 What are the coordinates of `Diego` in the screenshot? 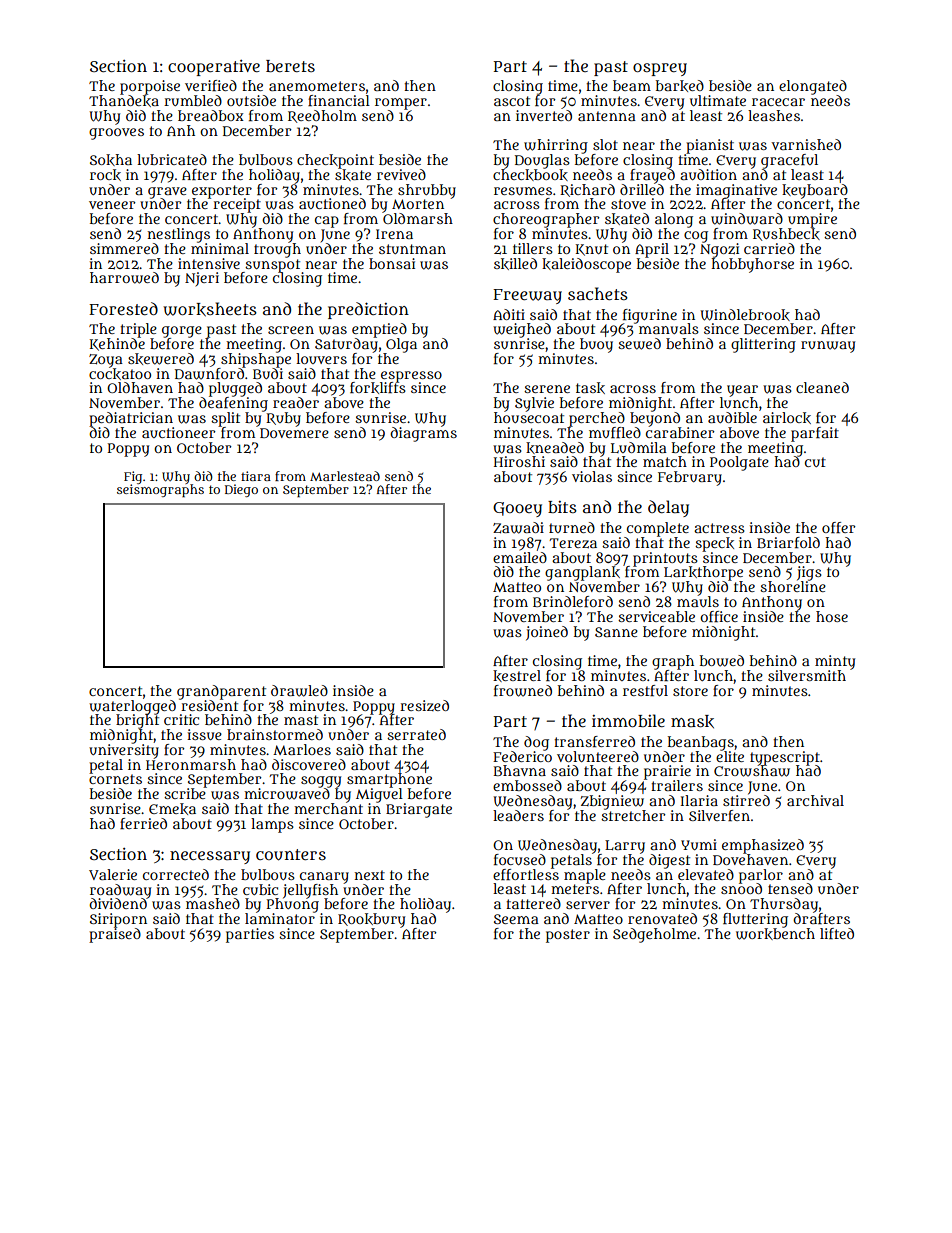 It's located at (241, 490).
